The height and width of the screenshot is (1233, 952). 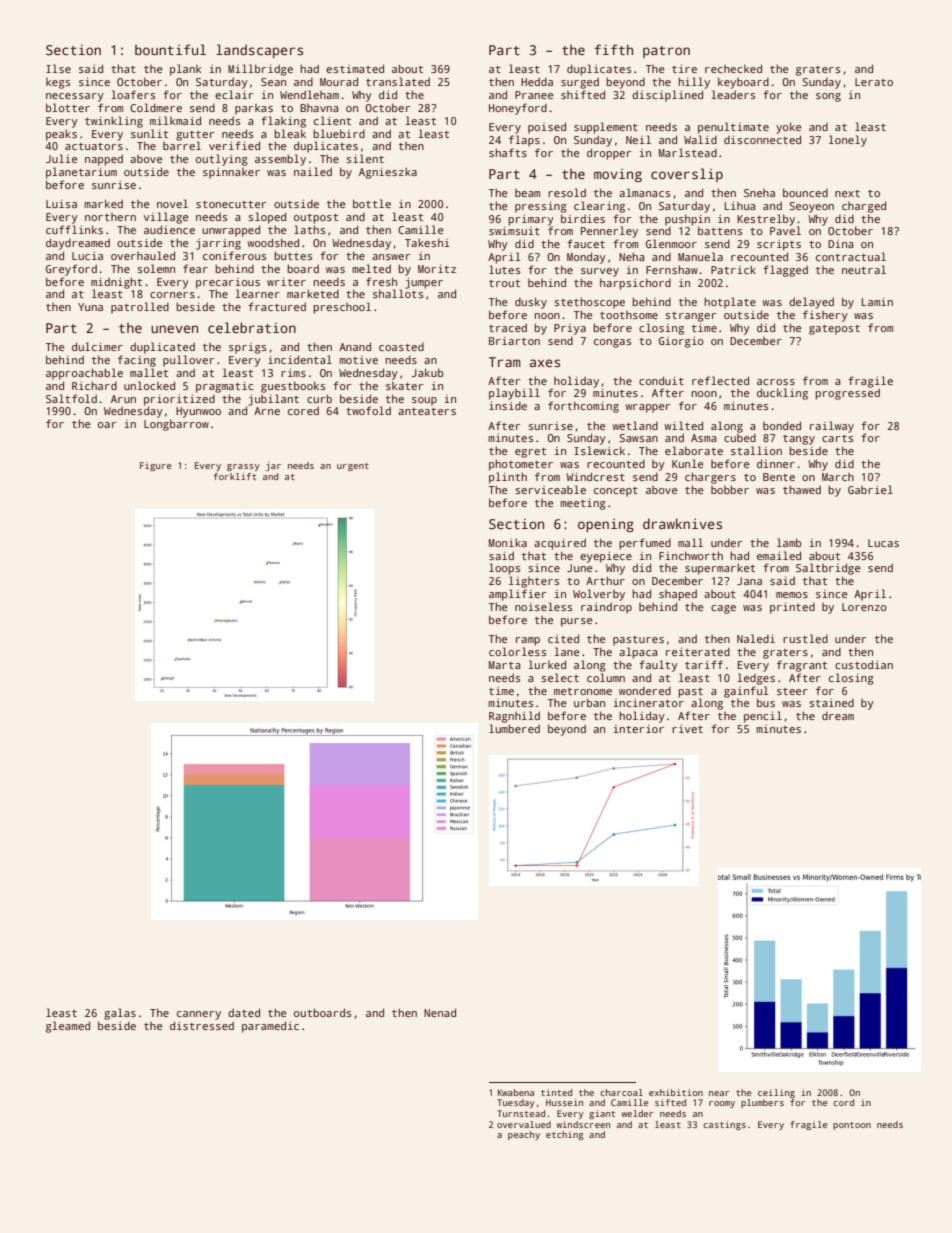 What do you see at coordinates (570, 329) in the screenshot?
I see `Priya` at bounding box center [570, 329].
